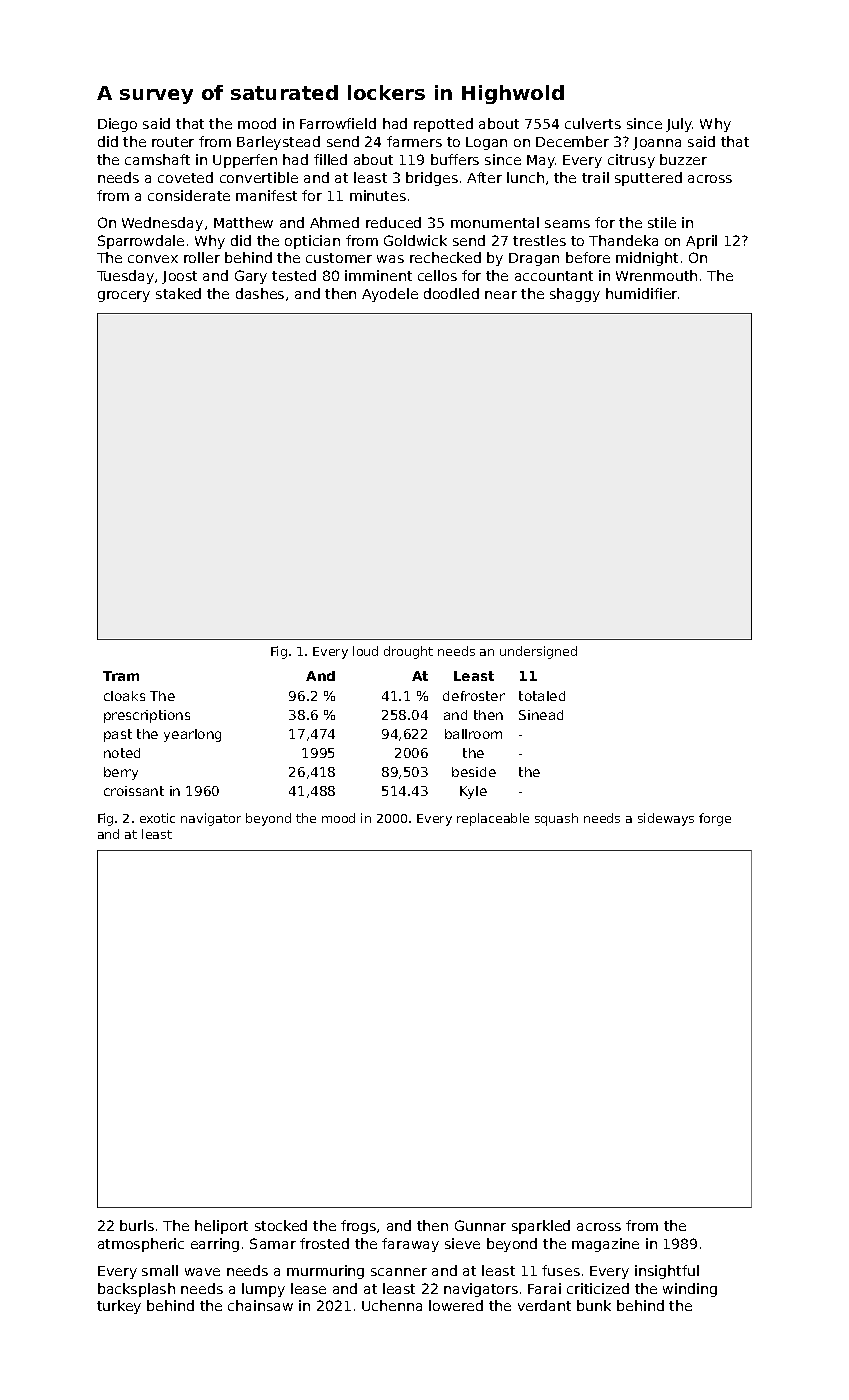 Image resolution: width=849 pixels, height=1400 pixels. Describe the element at coordinates (141, 242) in the page. I see `Sparrowdale` at that location.
